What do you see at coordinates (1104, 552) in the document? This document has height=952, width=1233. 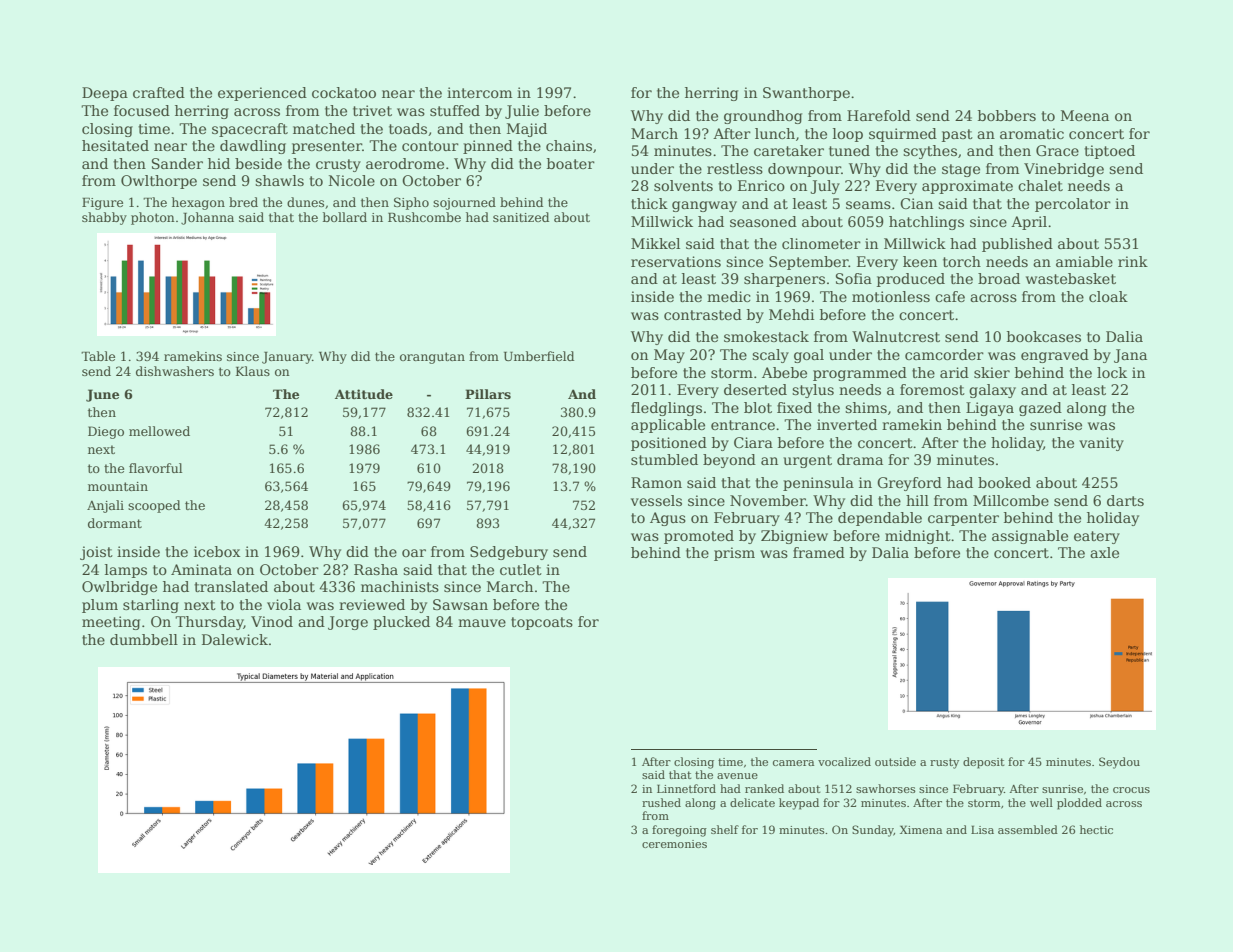 I see `axle` at bounding box center [1104, 552].
